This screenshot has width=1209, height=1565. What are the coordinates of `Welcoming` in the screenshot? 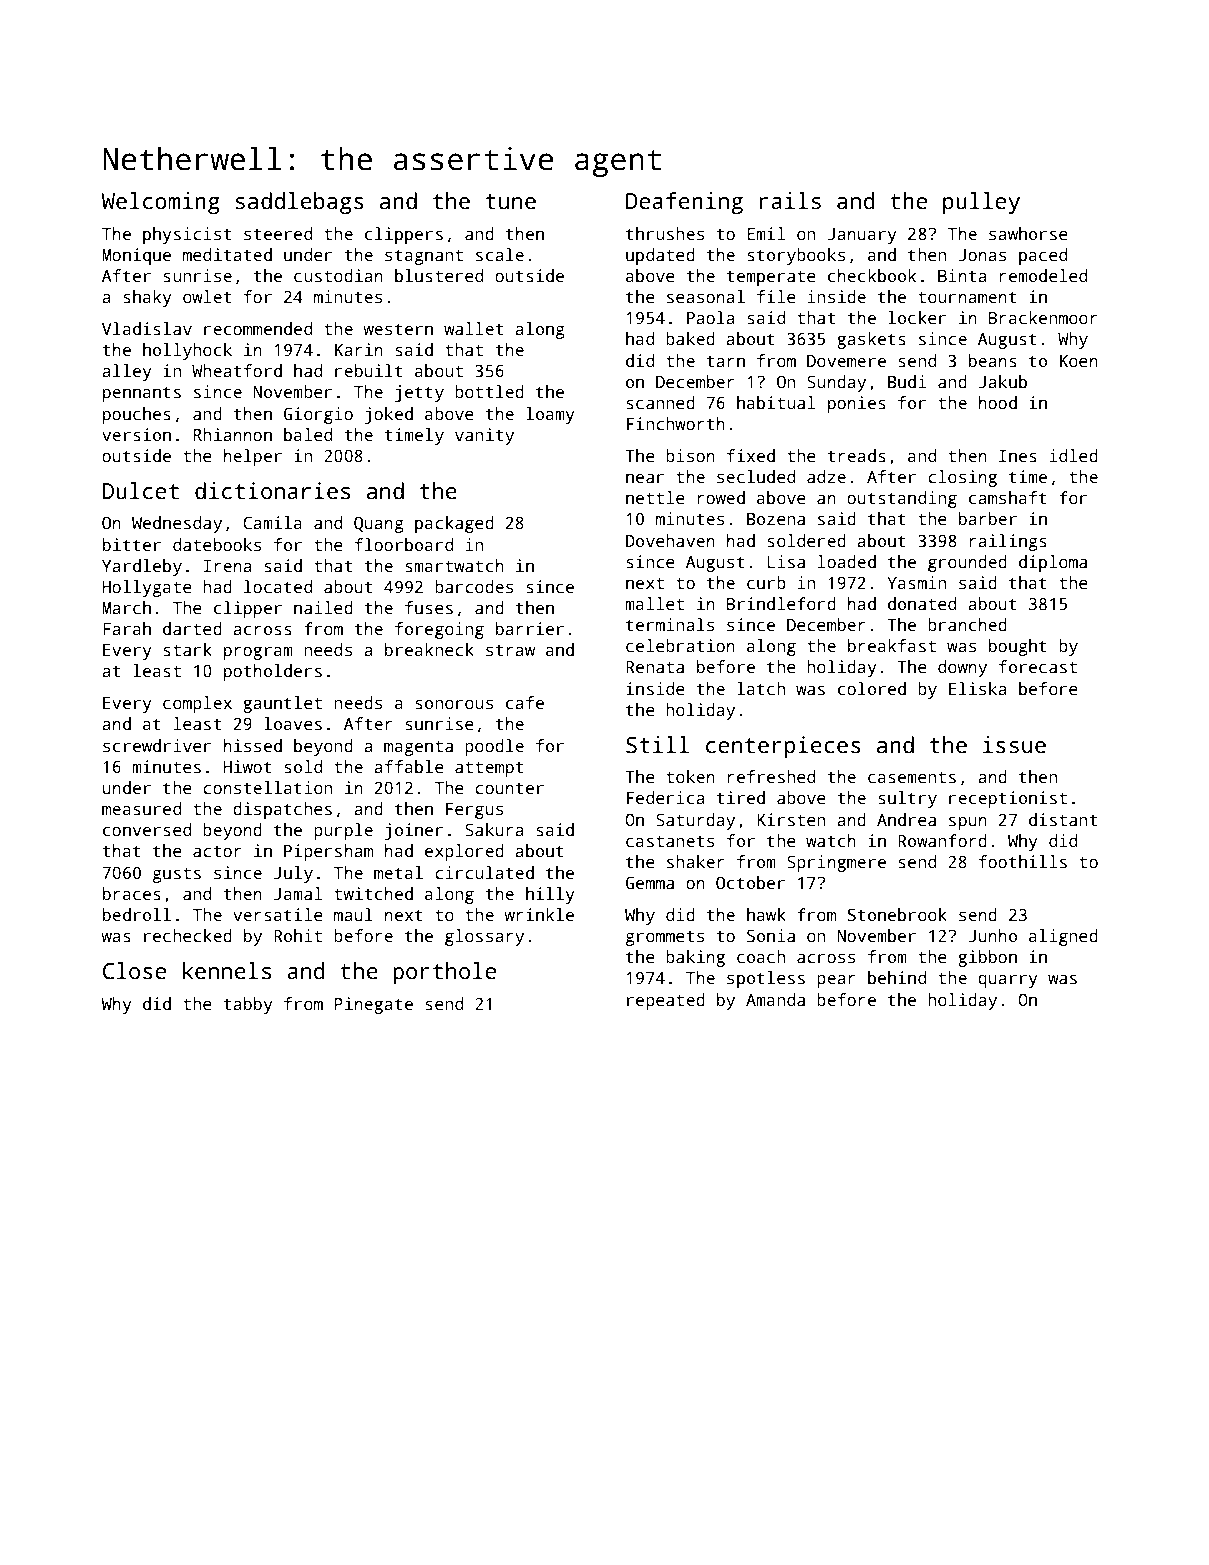 It's located at (160, 203).
